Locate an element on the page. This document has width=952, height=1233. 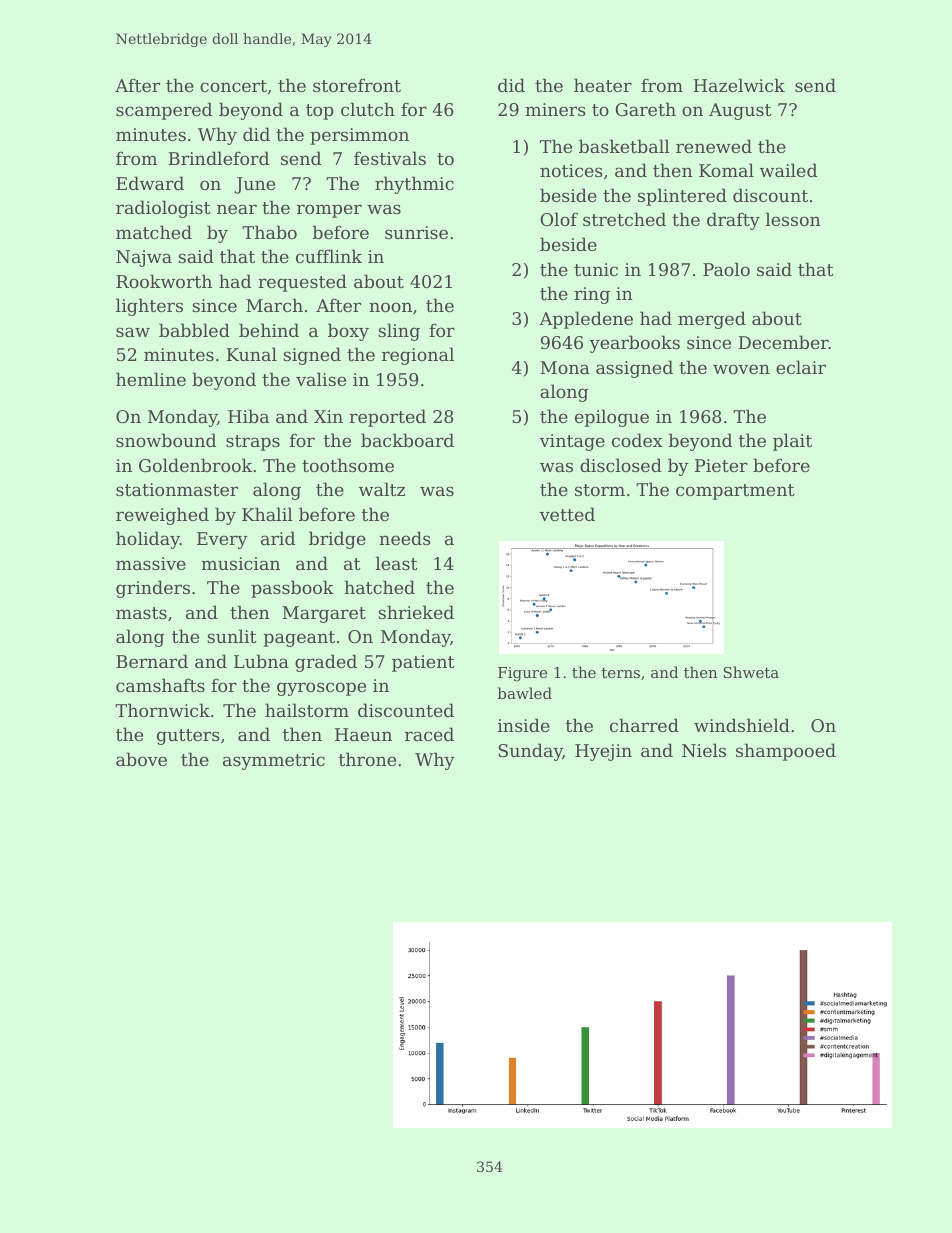
concert is located at coordinates (233, 86).
